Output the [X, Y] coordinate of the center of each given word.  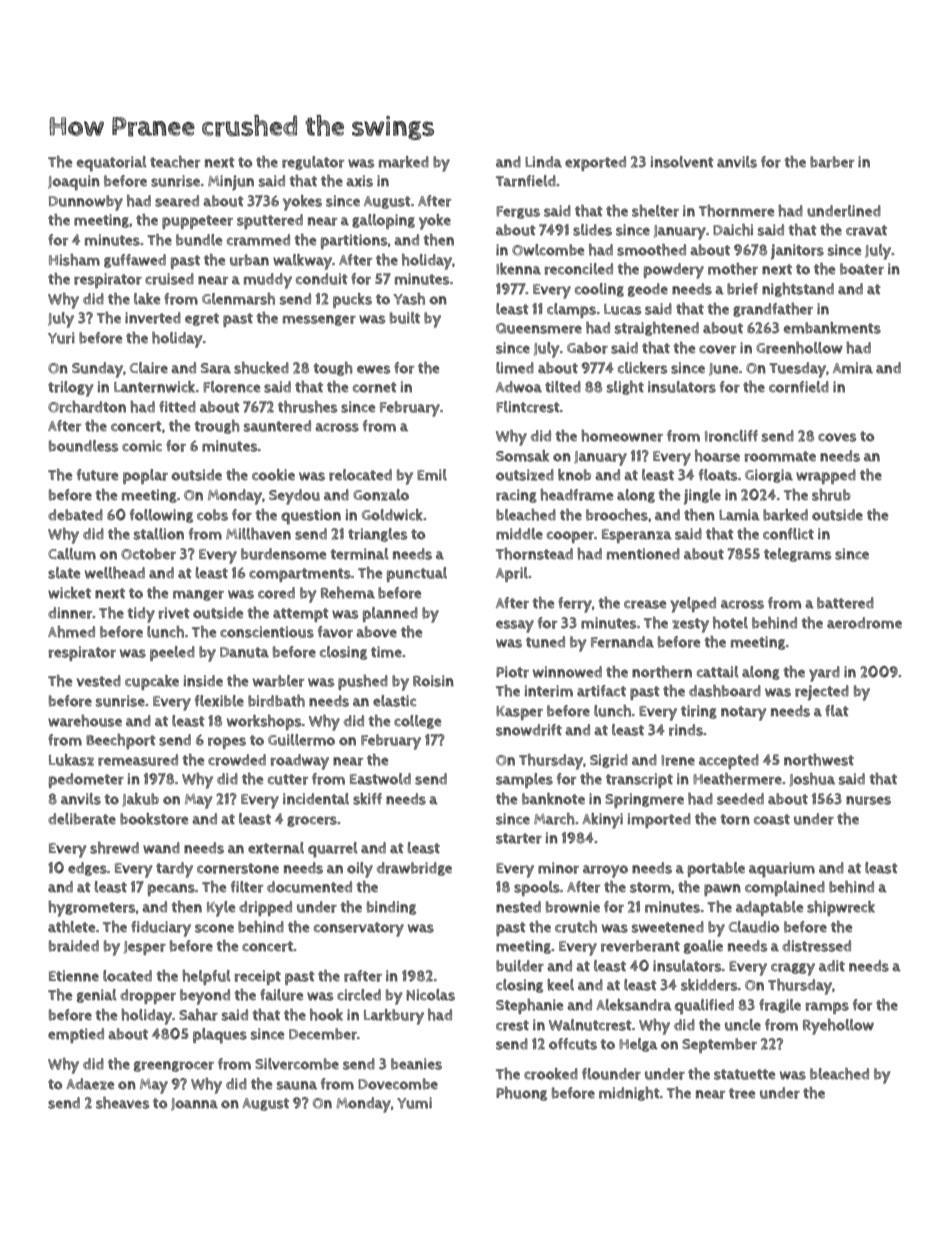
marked [404, 162]
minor [558, 868]
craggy [793, 969]
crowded [237, 760]
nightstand [798, 290]
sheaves [122, 1103]
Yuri [61, 338]
